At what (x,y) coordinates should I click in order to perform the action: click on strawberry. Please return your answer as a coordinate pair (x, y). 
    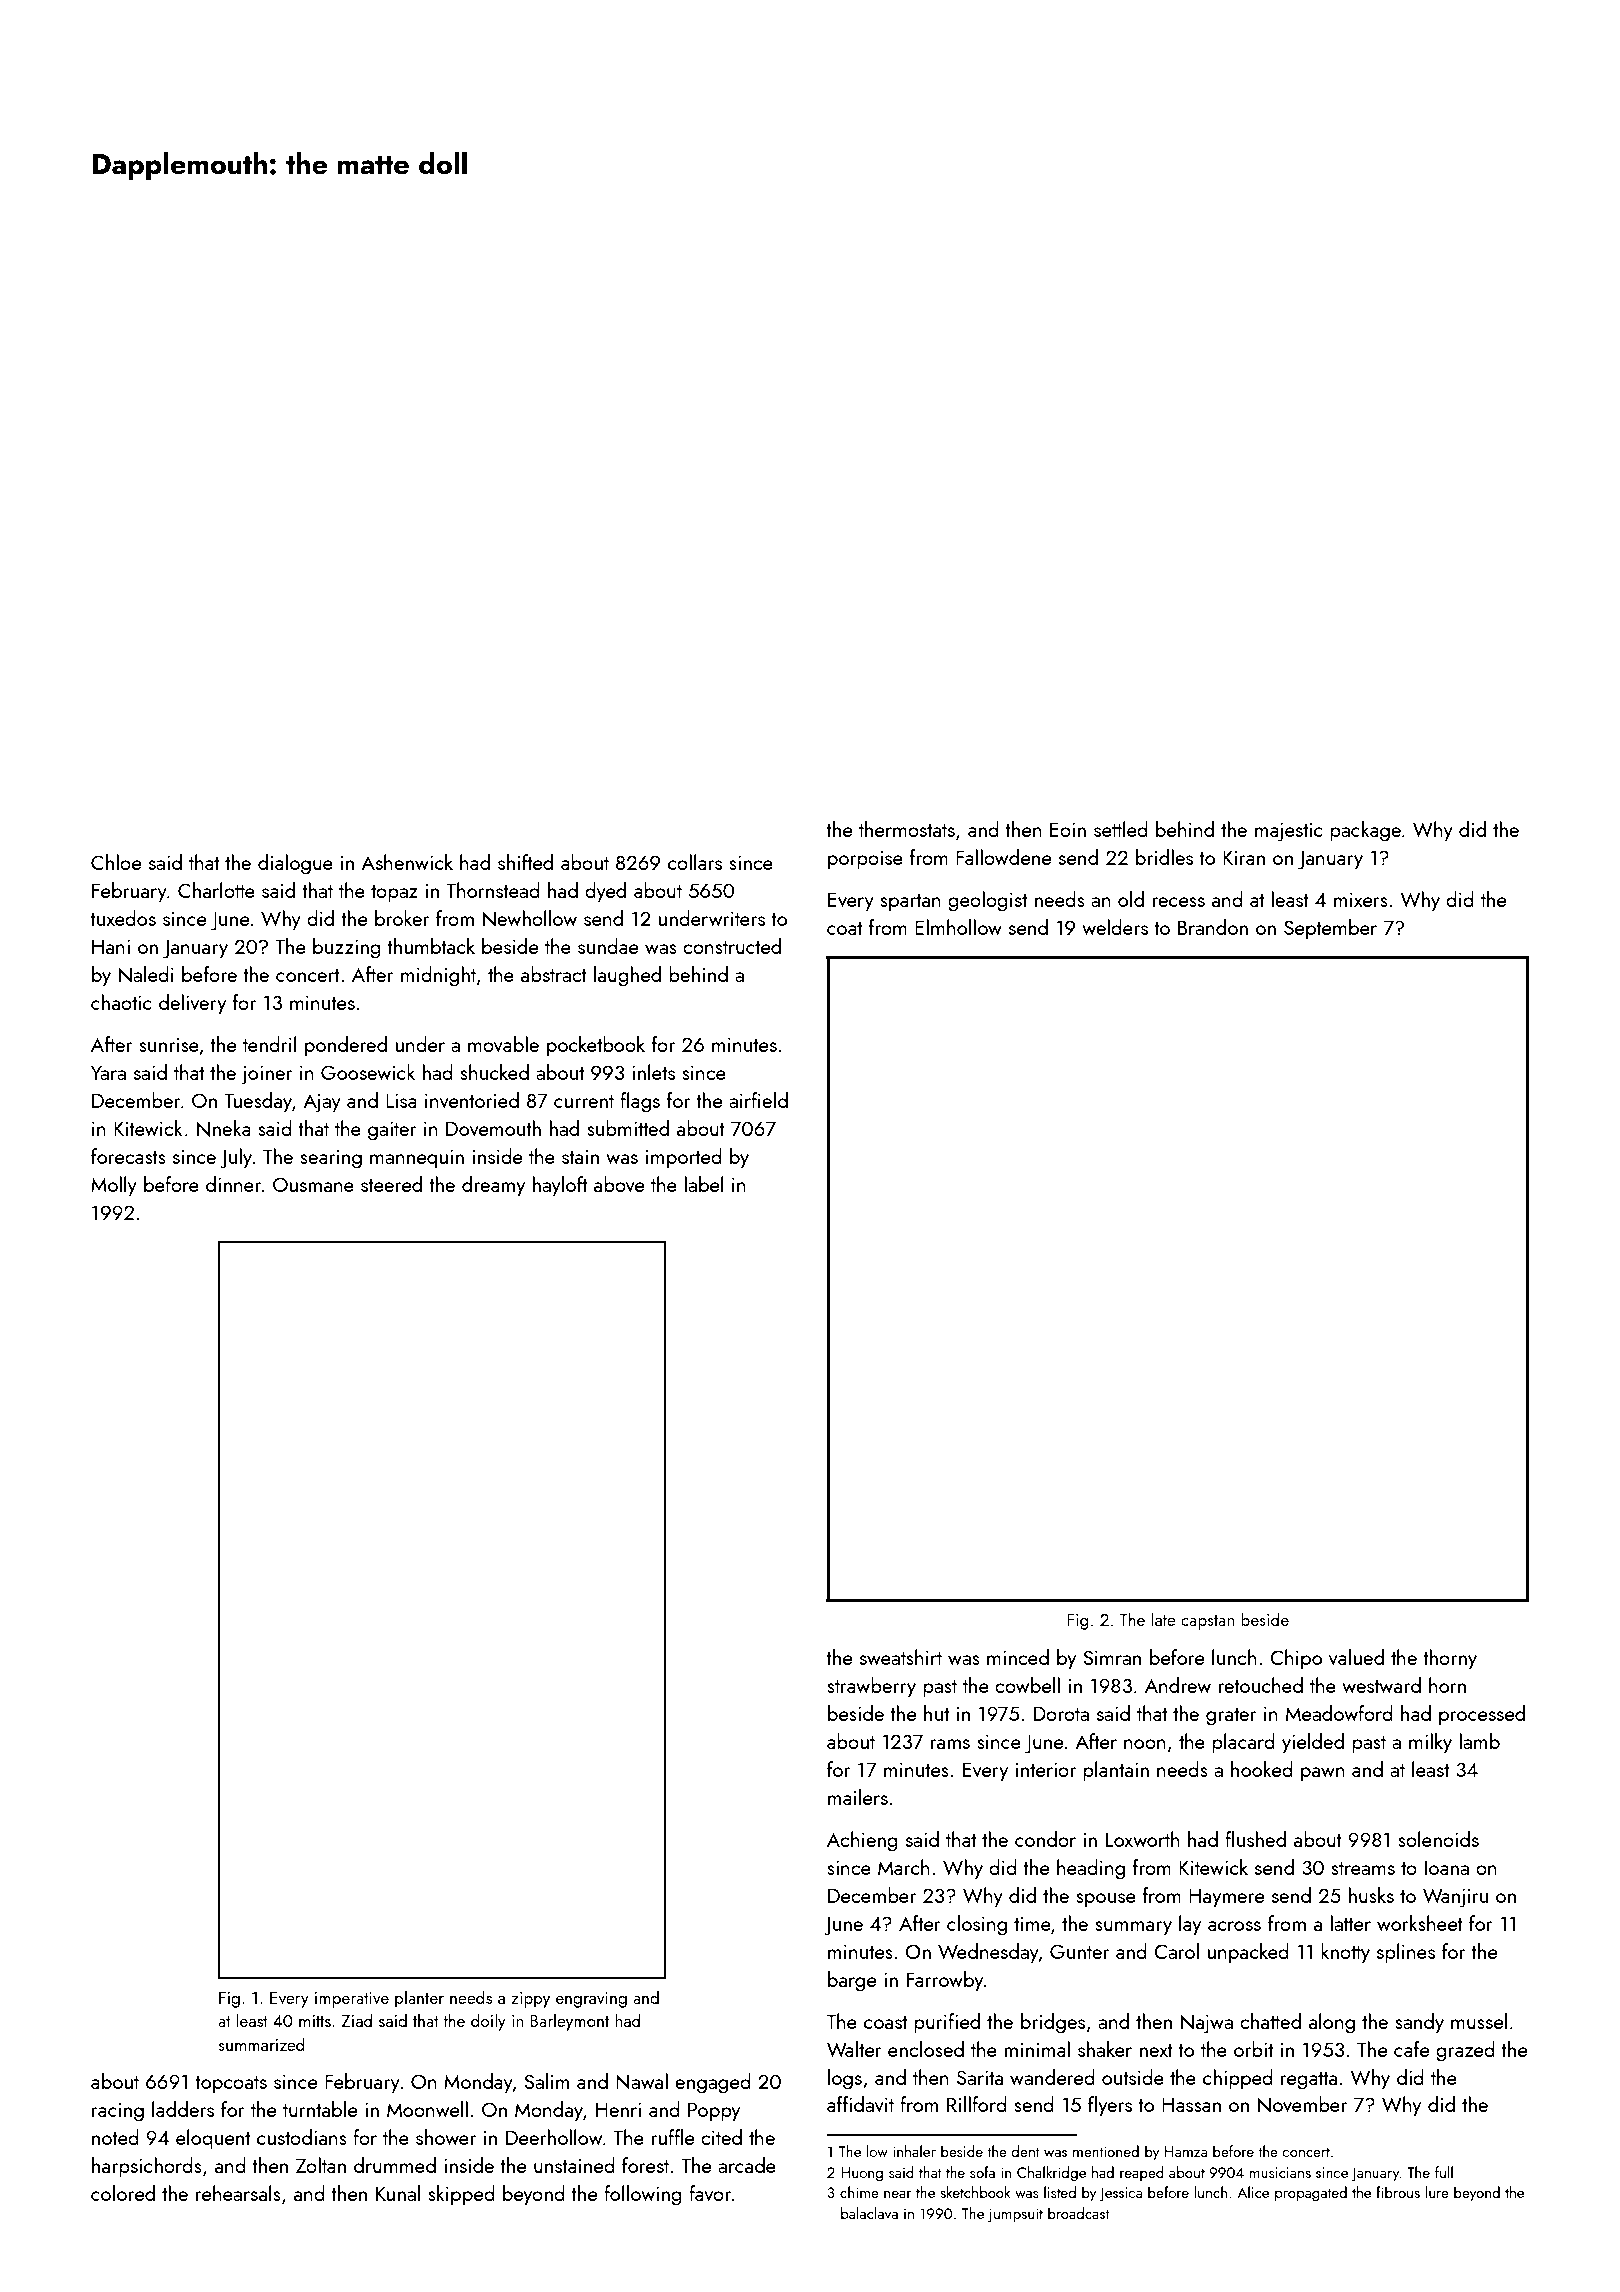
    Looking at the image, I should click on (871, 1687).
